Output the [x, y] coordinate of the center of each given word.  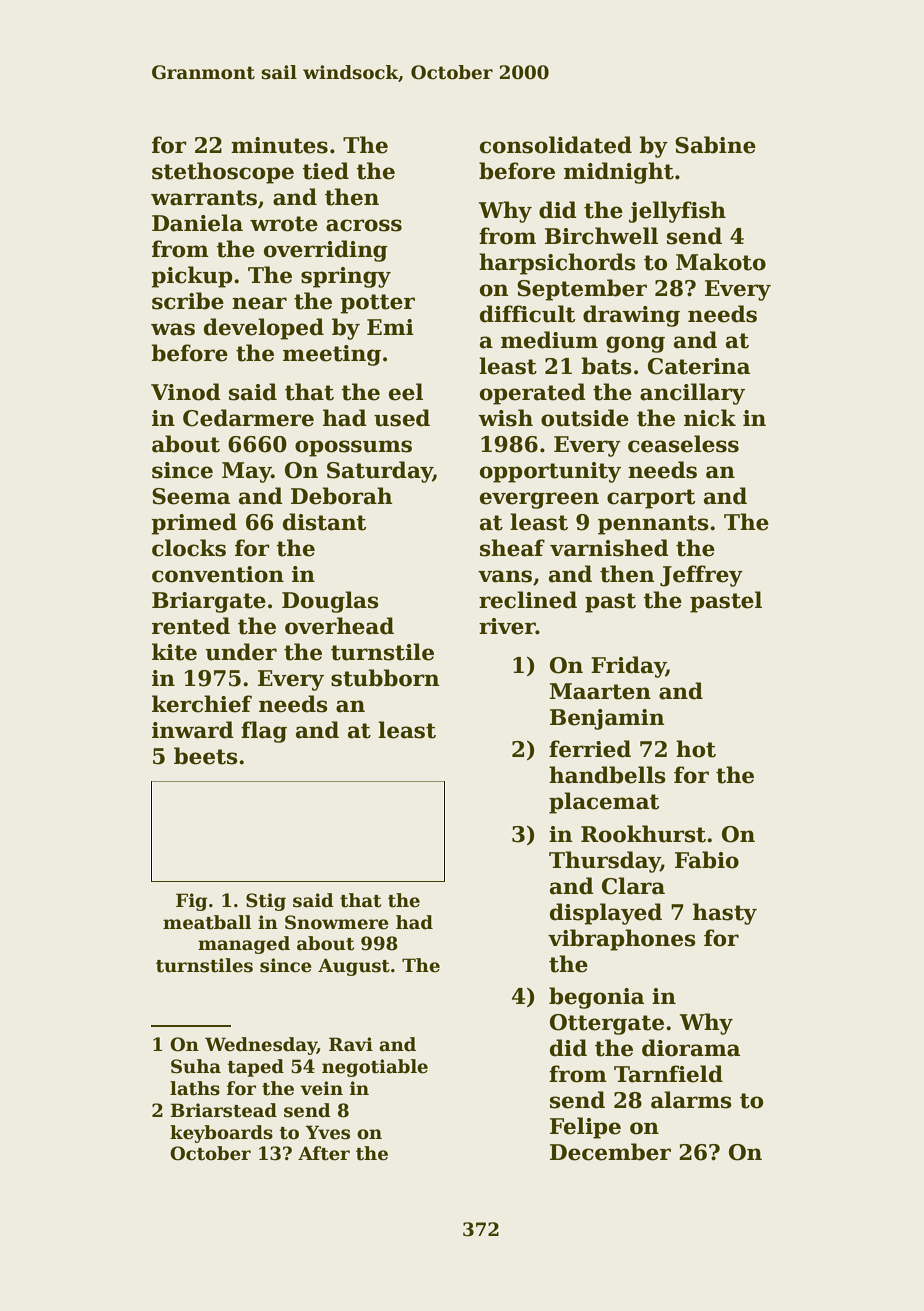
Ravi [351, 1044]
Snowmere [337, 922]
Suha [196, 1066]
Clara [633, 886]
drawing [631, 316]
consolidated [556, 145]
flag [264, 732]
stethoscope [223, 173]
